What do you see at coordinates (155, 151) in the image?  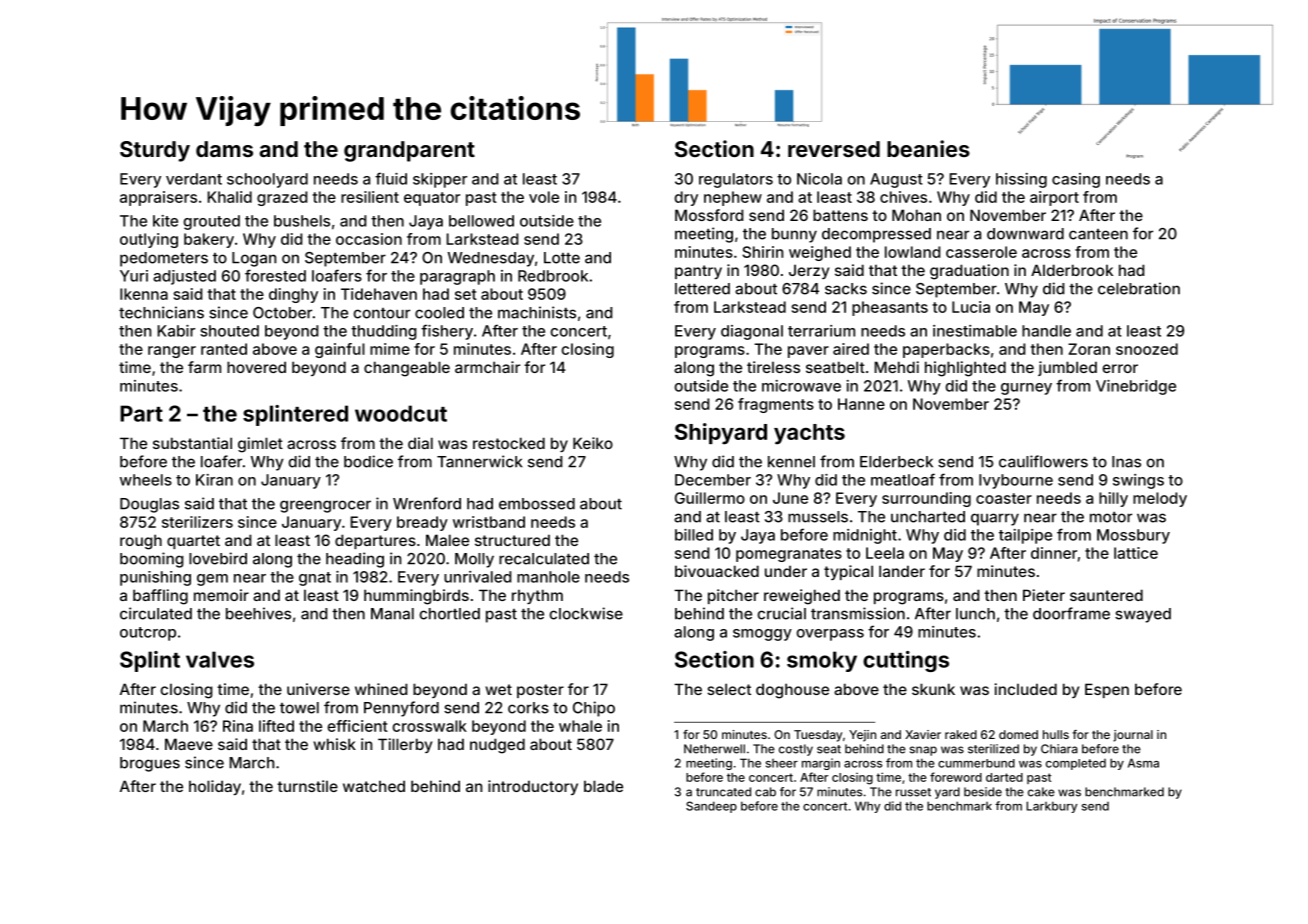 I see `Sturdy` at bounding box center [155, 151].
